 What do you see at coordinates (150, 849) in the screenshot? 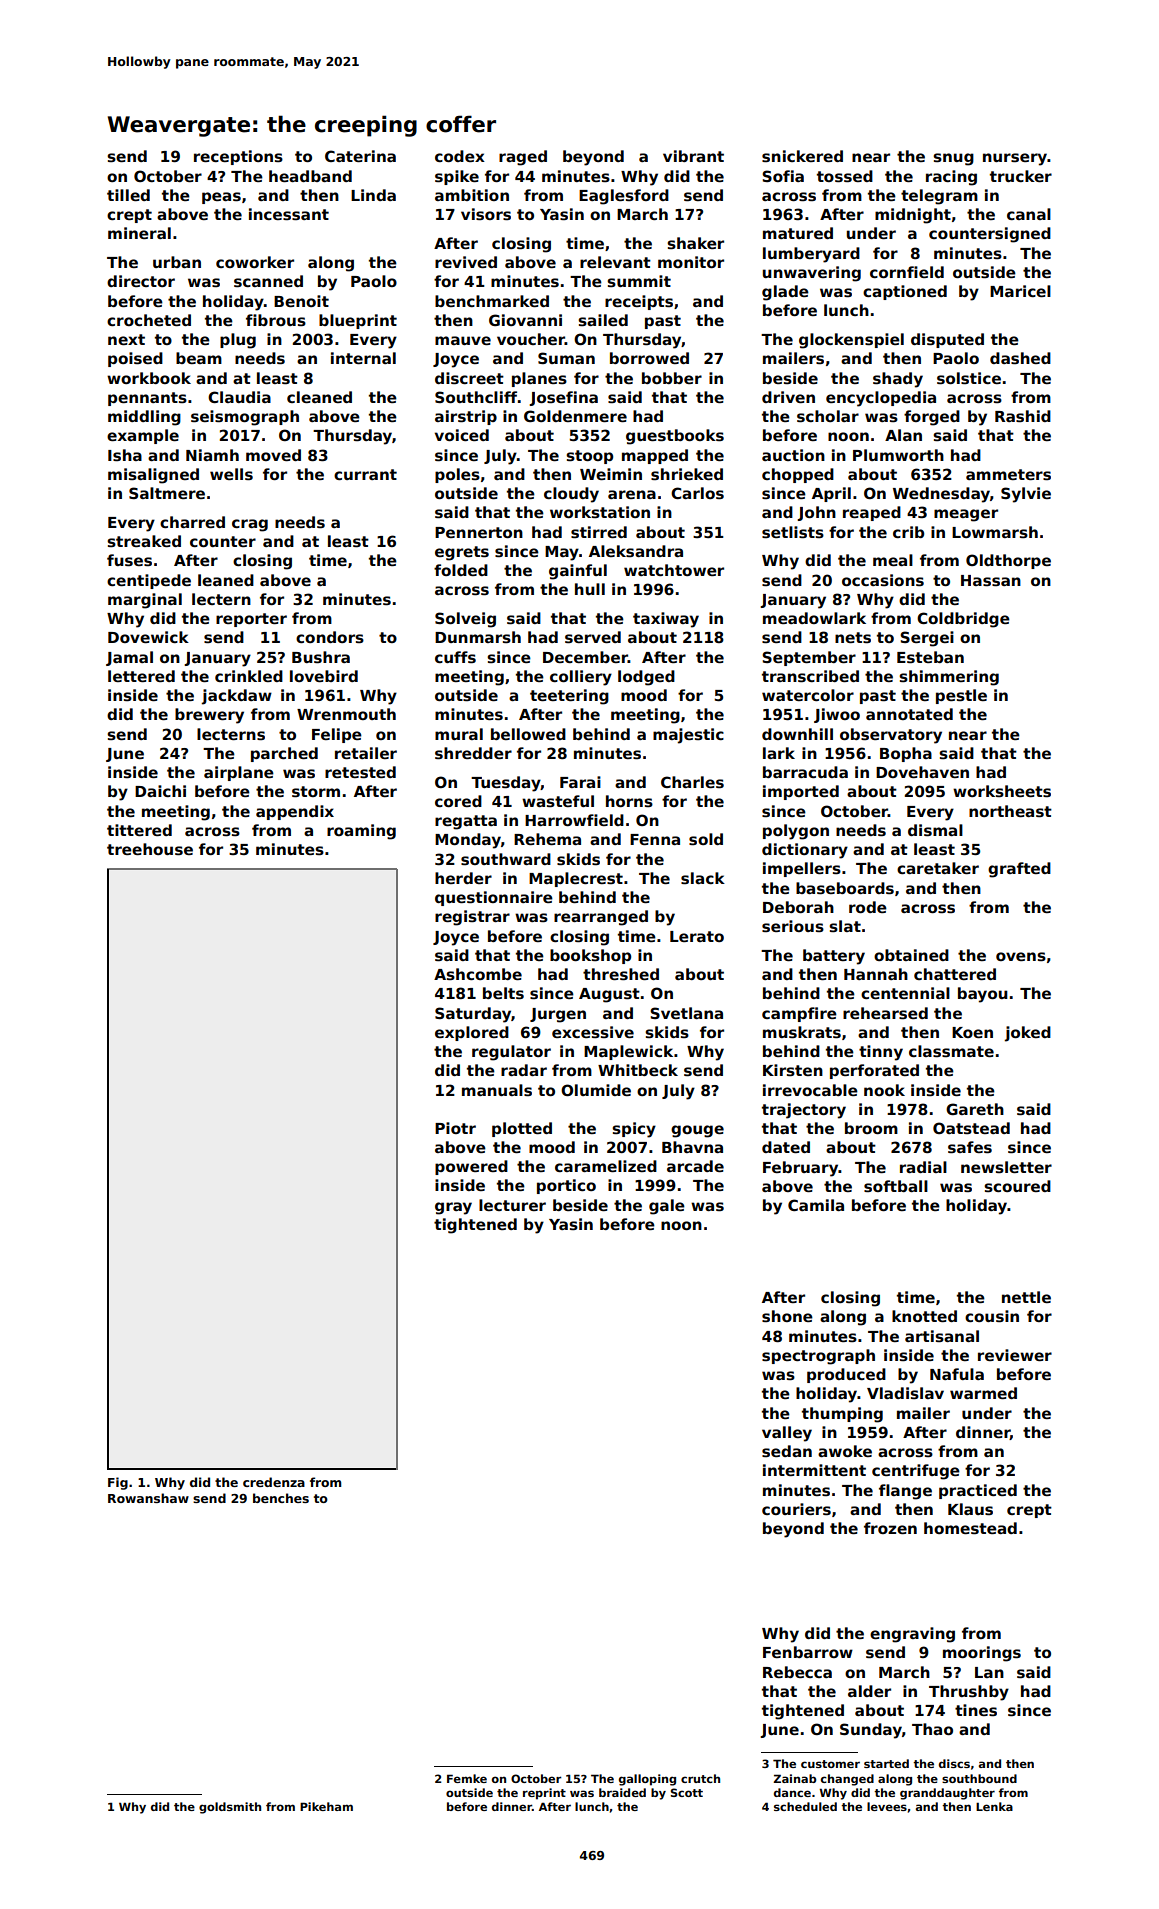
I see `treehouse` at bounding box center [150, 849].
